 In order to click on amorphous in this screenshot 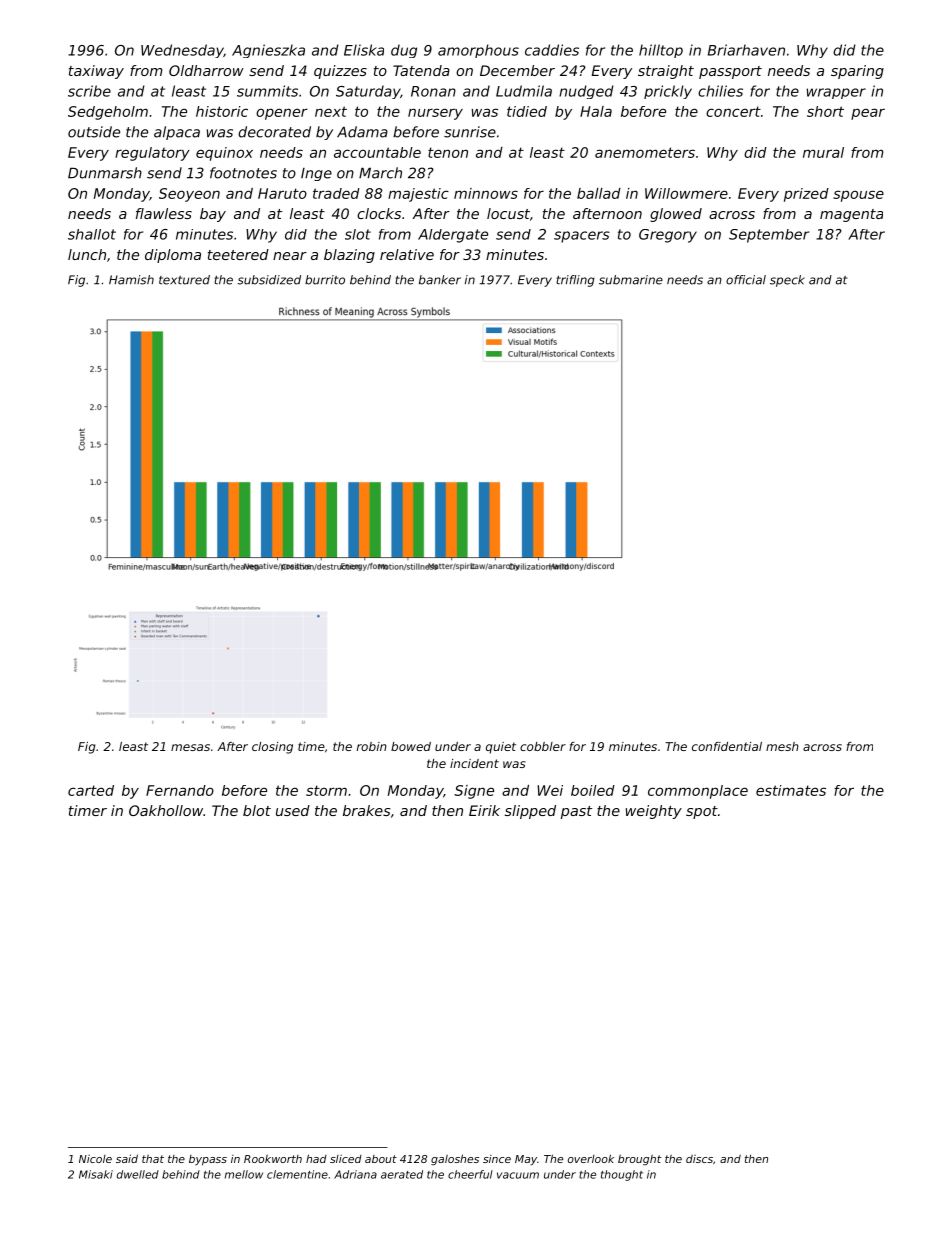, I will do `click(478, 51)`.
